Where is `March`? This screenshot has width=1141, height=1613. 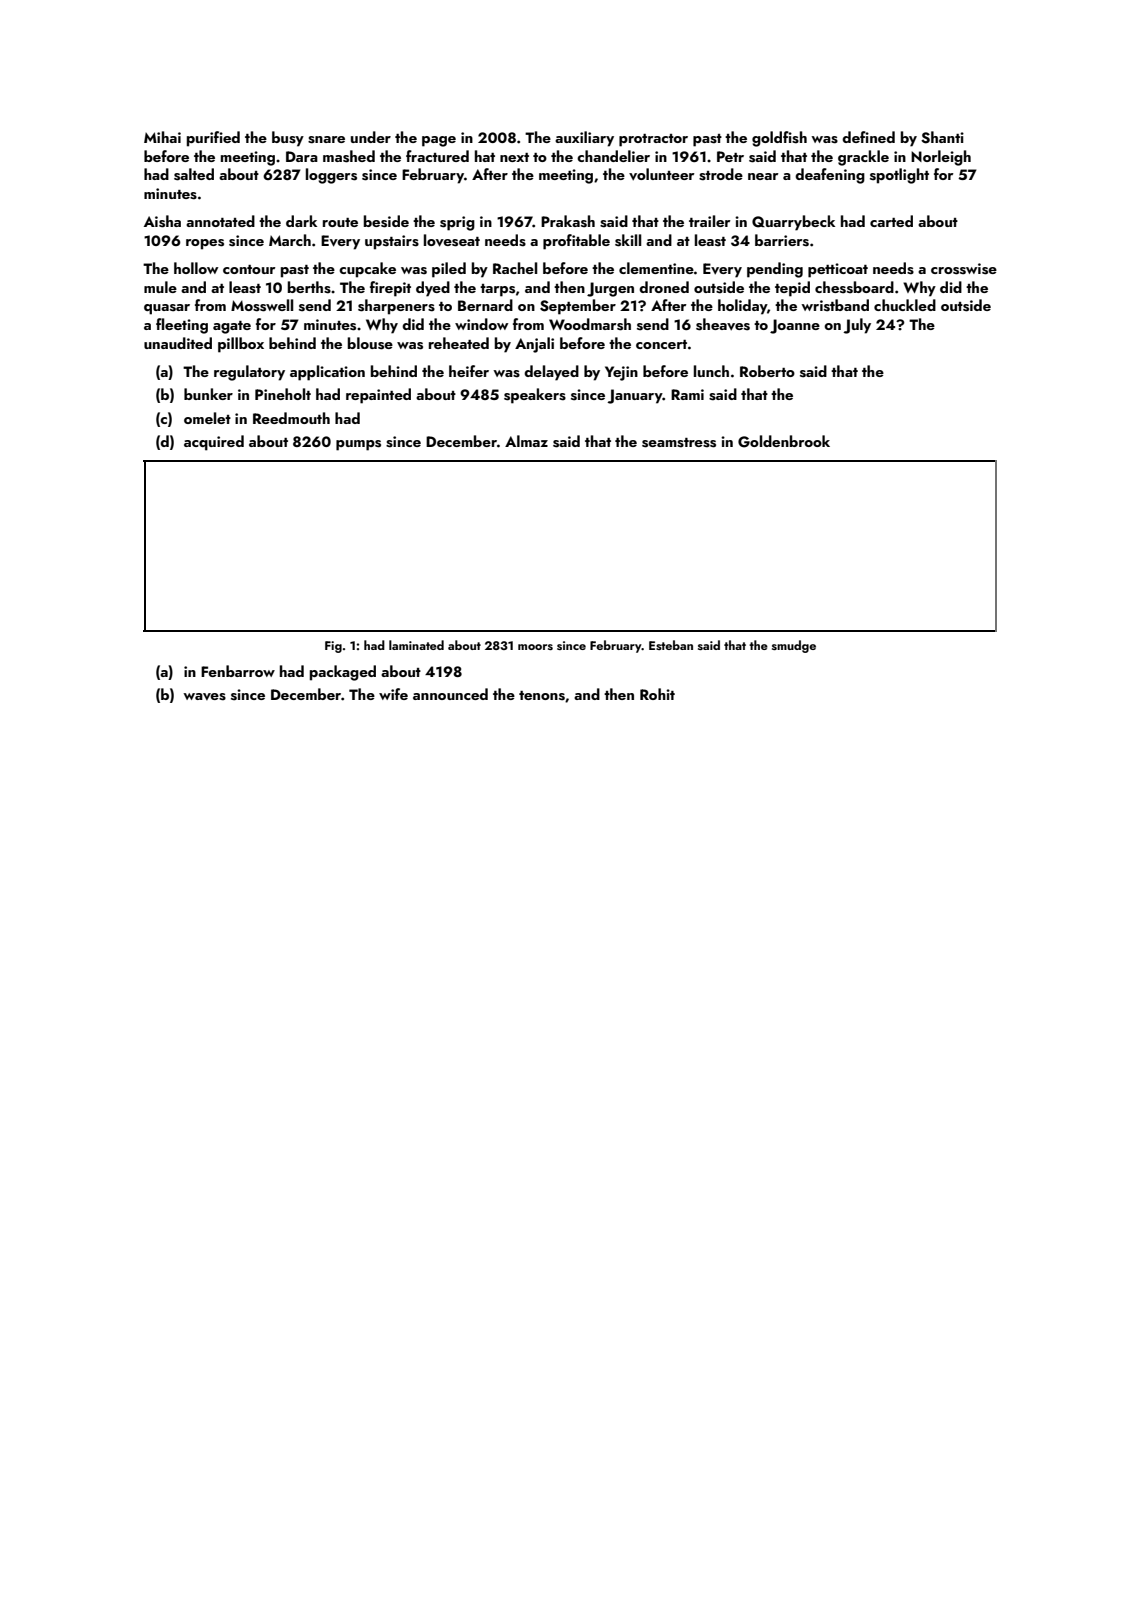
March is located at coordinates (290, 240).
